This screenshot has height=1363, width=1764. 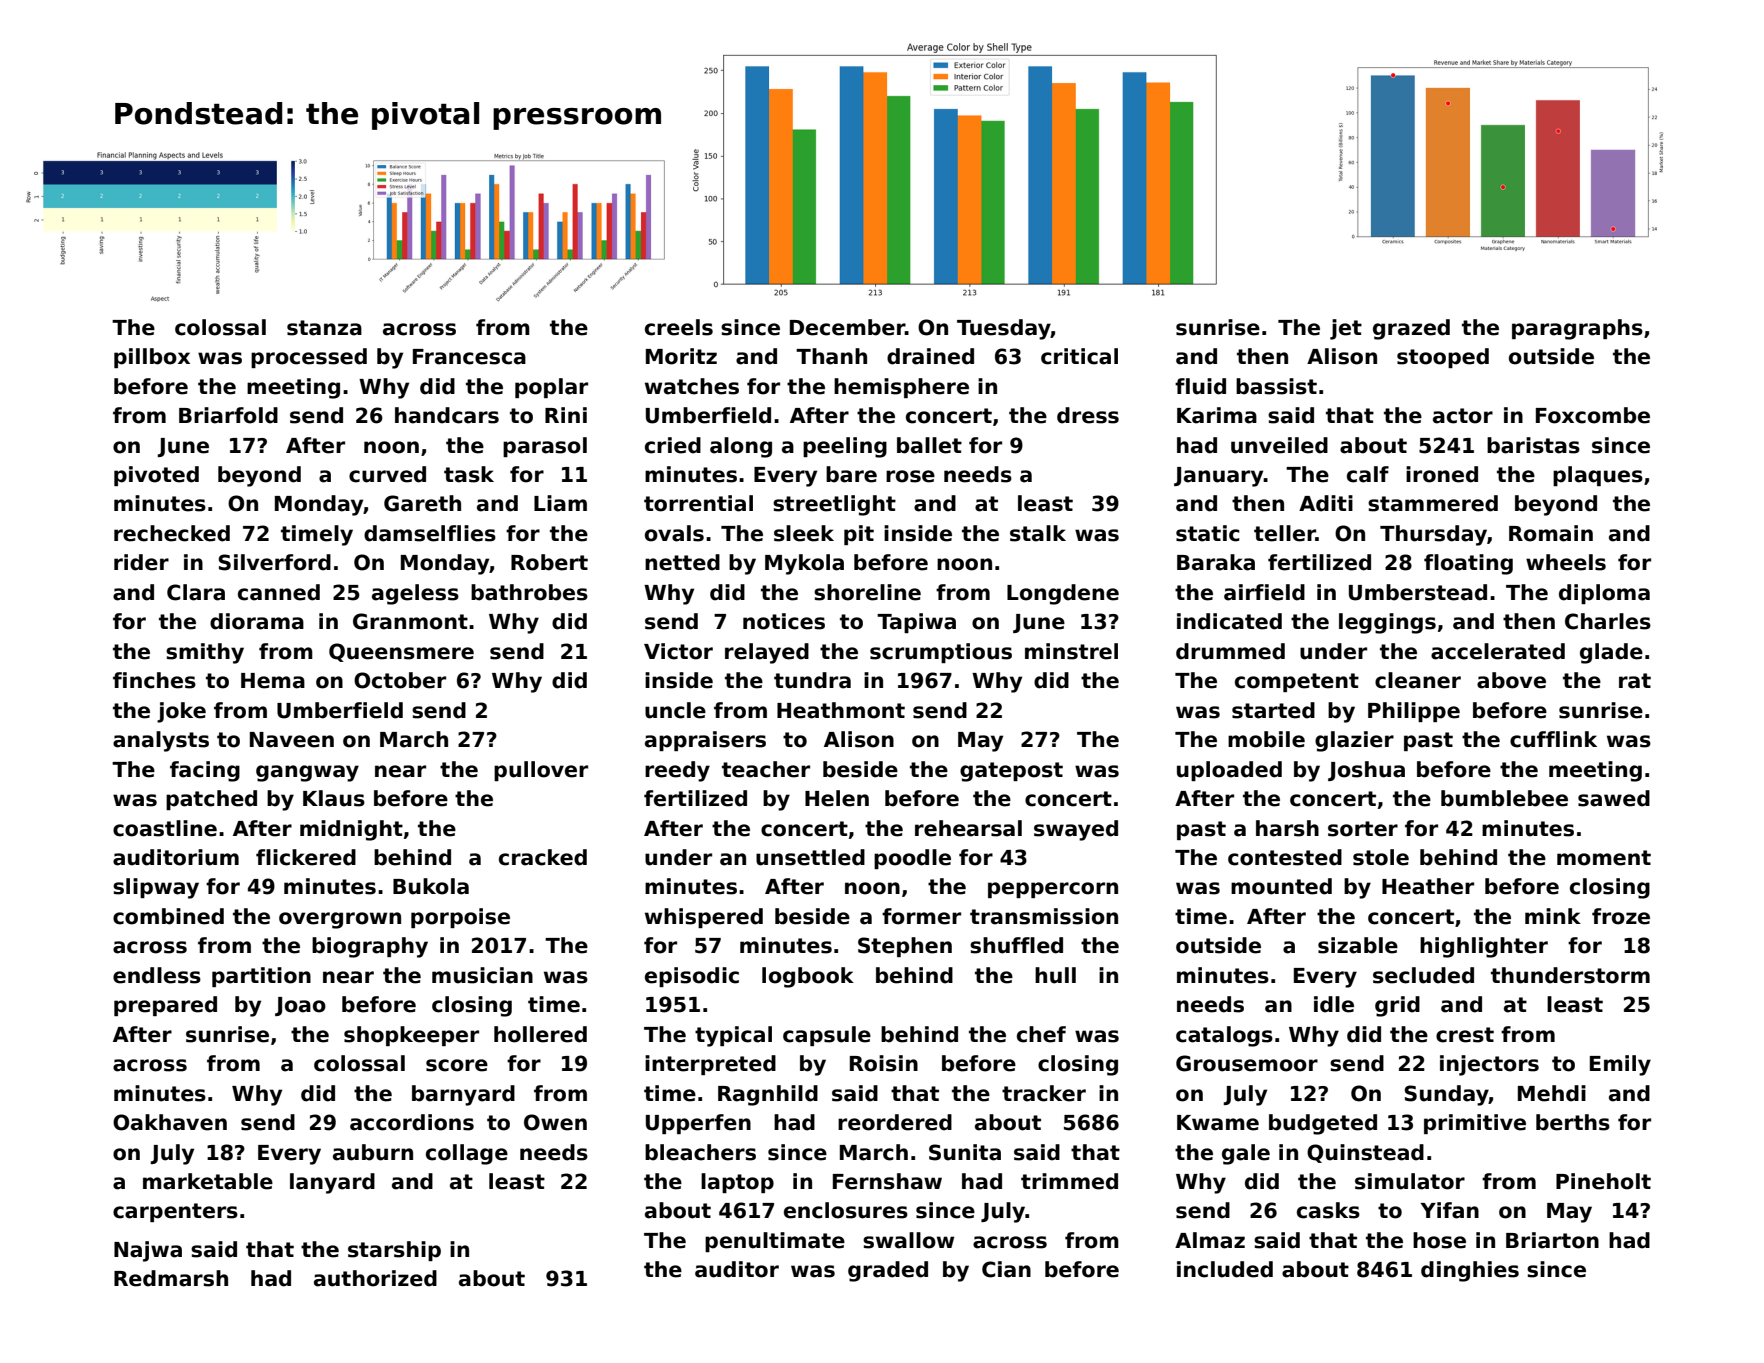 I want to click on dress, so click(x=1088, y=415).
